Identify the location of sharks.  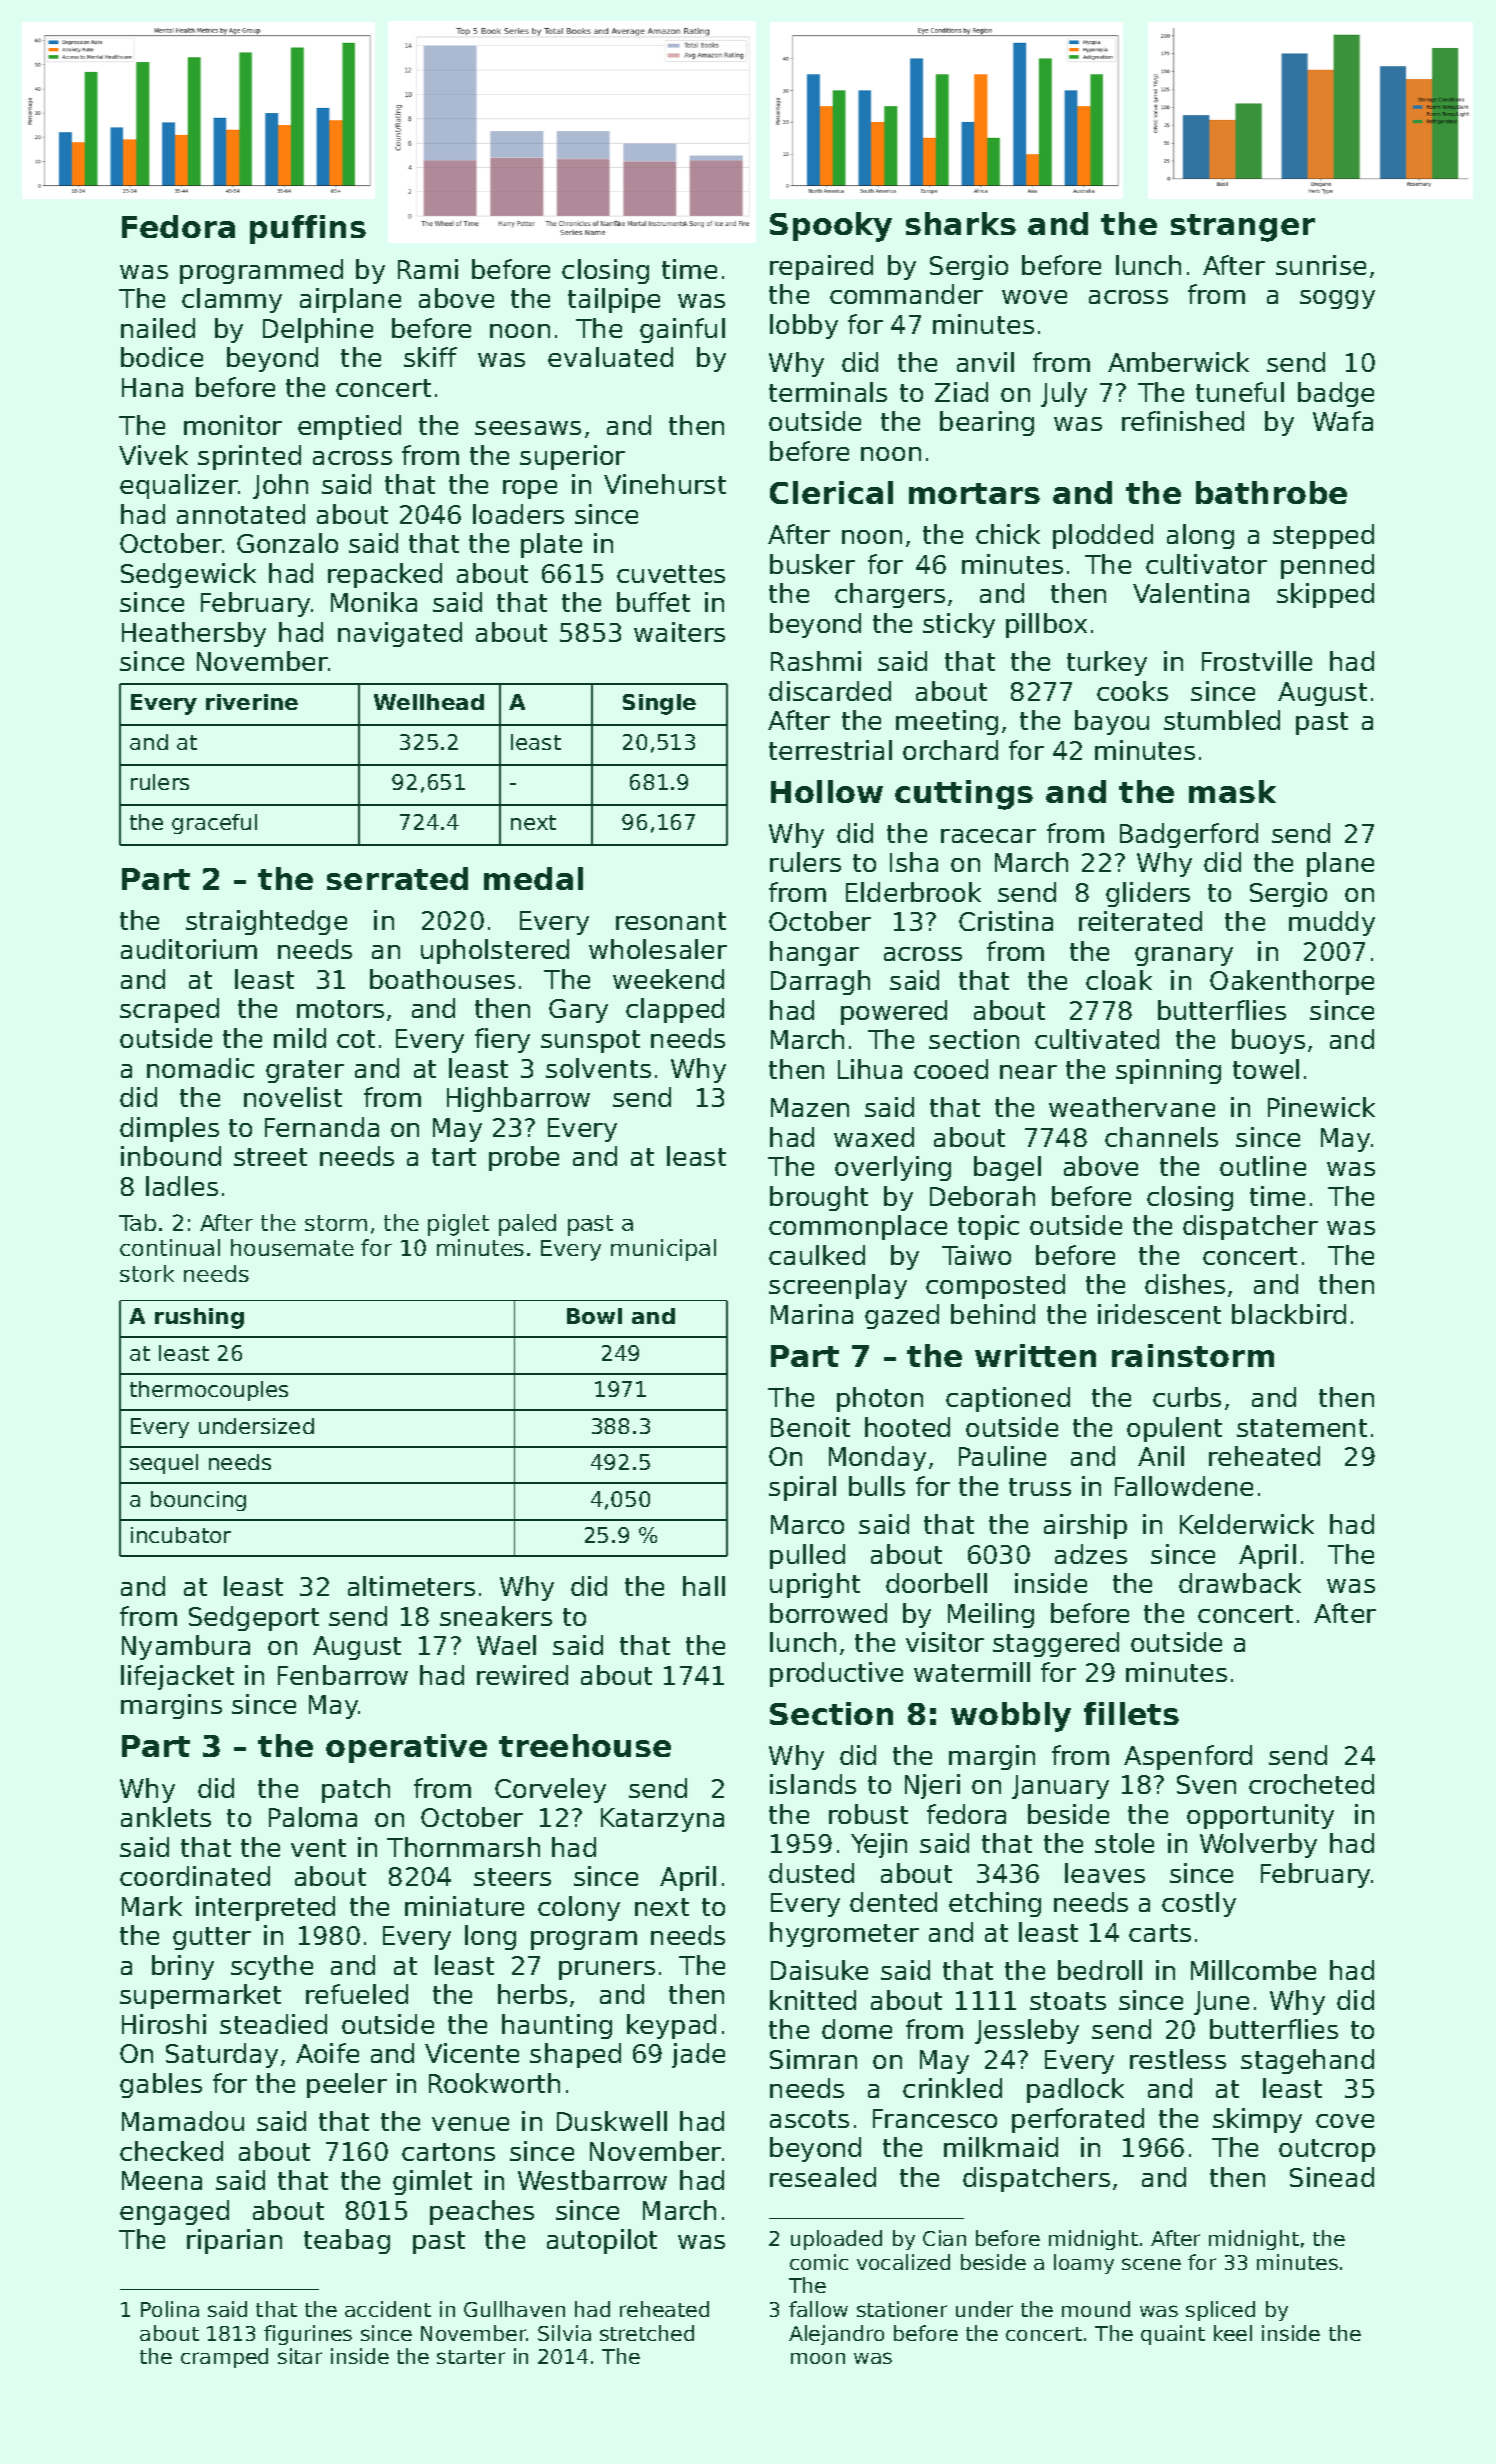
(961, 223).
